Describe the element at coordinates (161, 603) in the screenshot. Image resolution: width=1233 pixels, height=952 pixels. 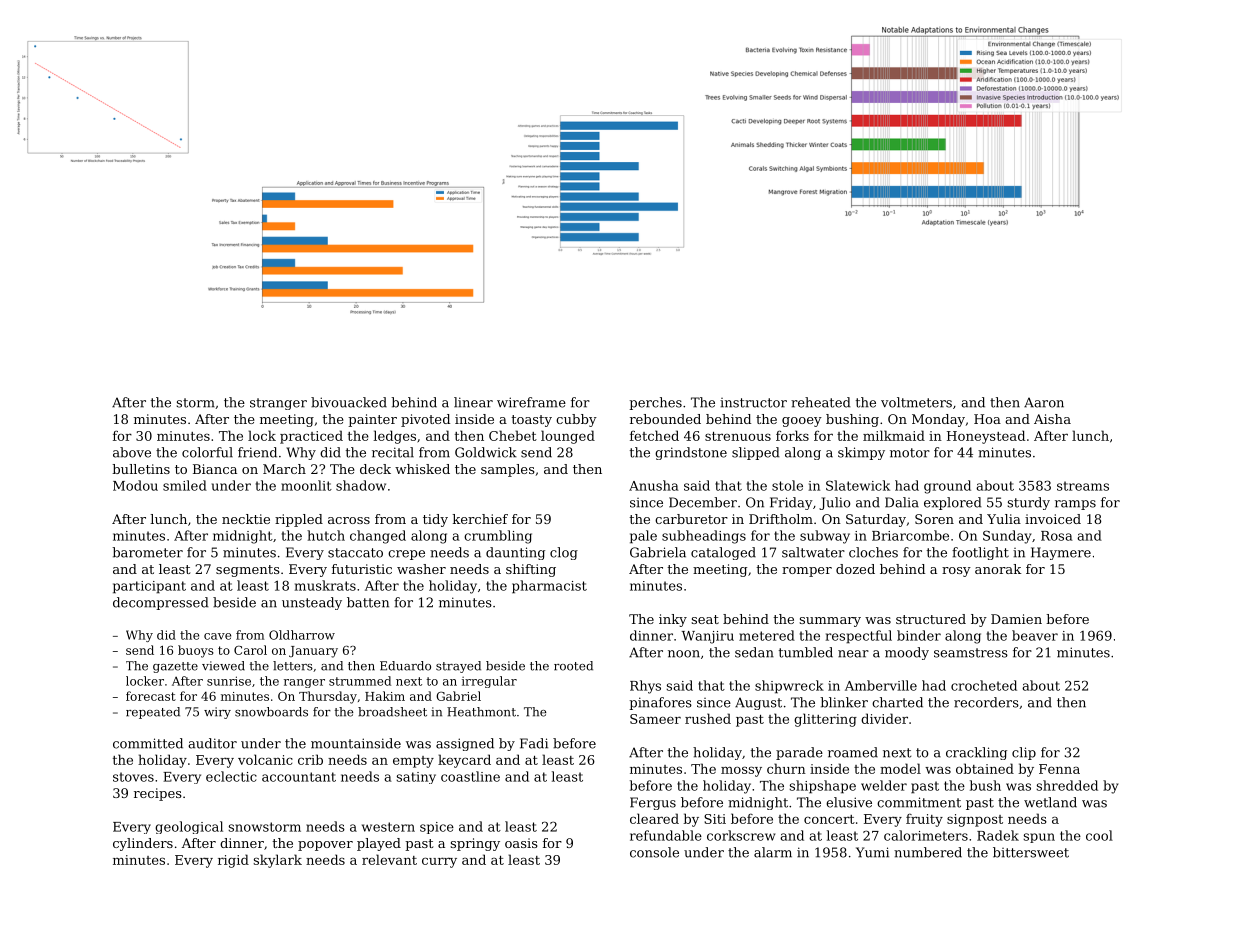
I see `decompressed` at that location.
